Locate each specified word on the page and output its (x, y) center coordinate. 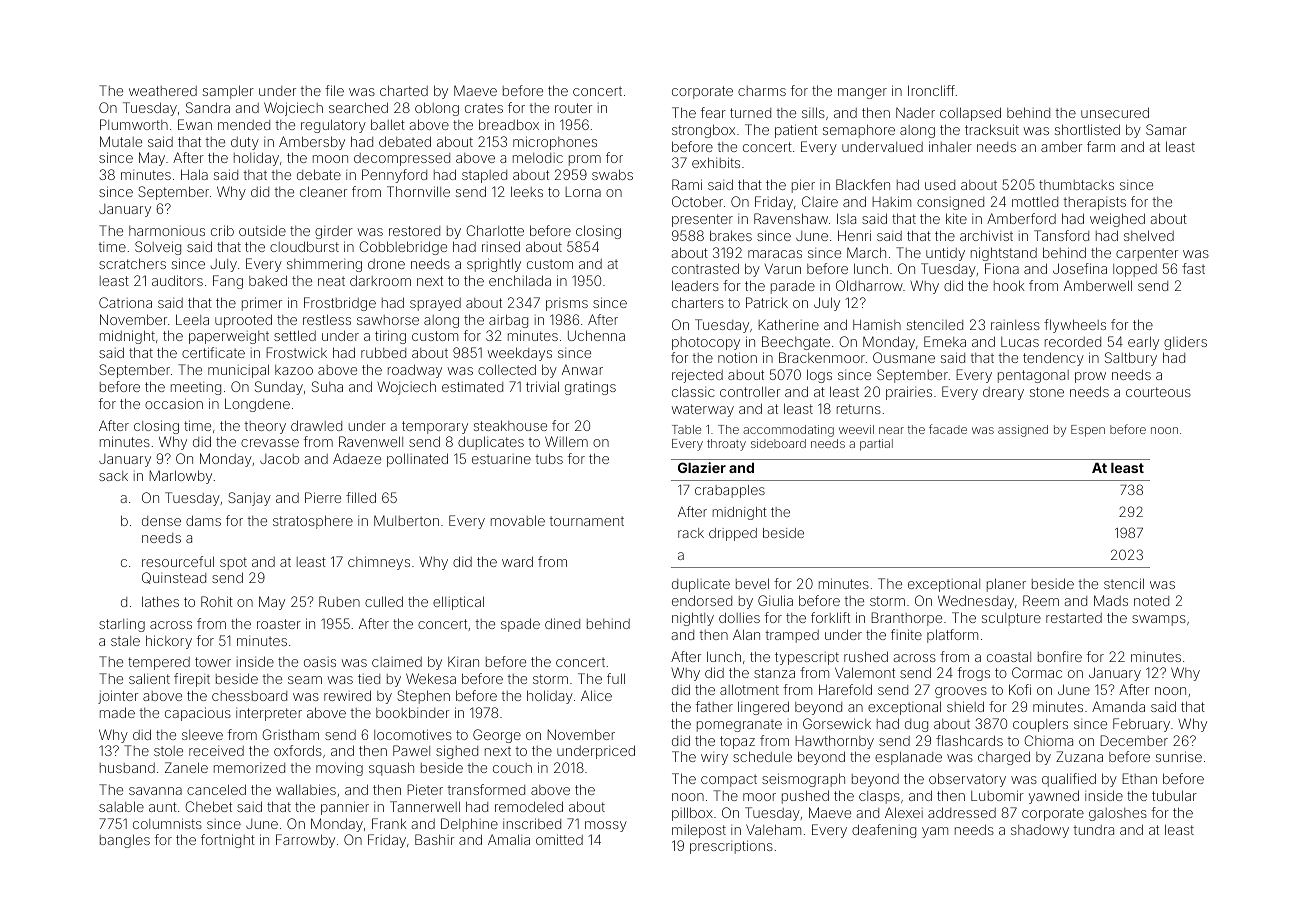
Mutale (121, 141)
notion (737, 357)
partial (876, 445)
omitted (559, 839)
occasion (174, 403)
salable (121, 806)
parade (793, 287)
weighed (1117, 220)
